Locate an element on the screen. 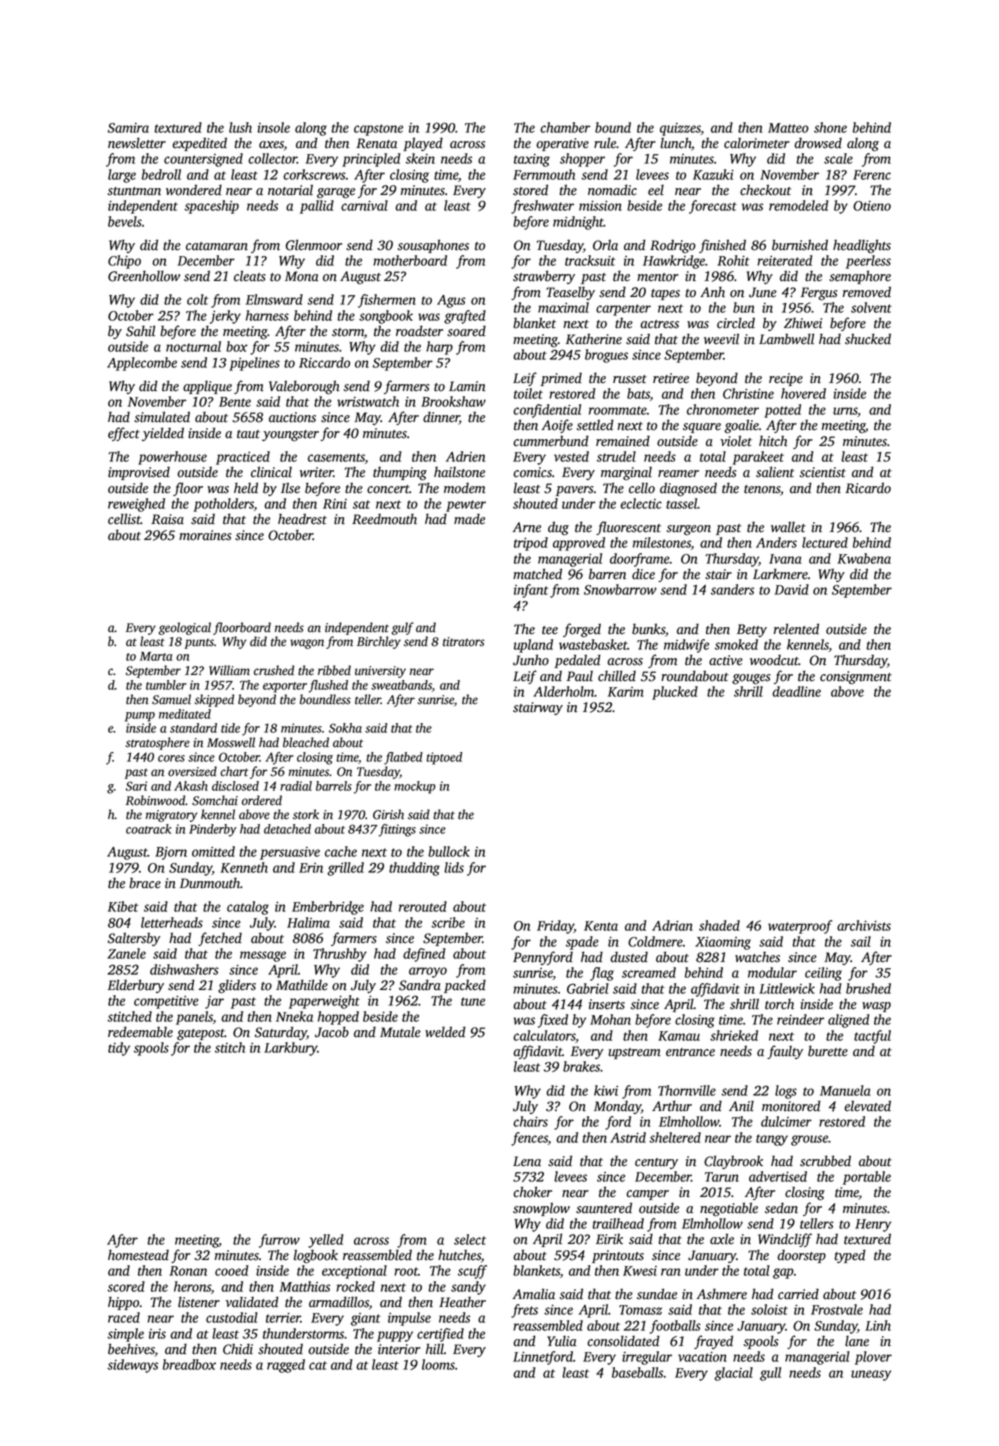  expedited is located at coordinates (199, 144).
